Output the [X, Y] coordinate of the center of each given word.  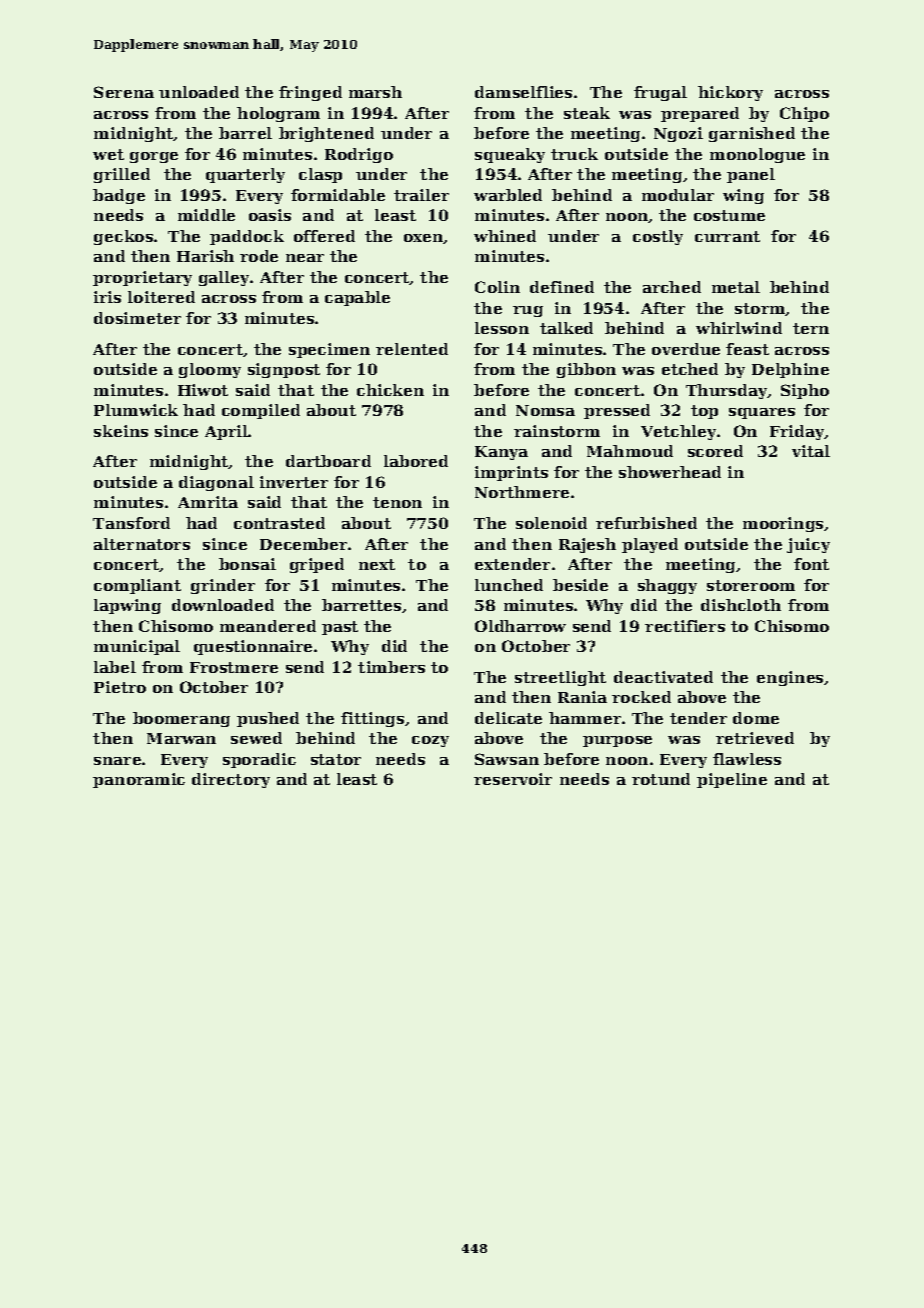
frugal [660, 93]
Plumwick [136, 410]
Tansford [131, 523]
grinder [223, 586]
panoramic [139, 780]
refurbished [646, 523]
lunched [509, 585]
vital [811, 451]
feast [747, 349]
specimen [329, 350]
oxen [424, 239]
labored [416, 461]
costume [729, 215]
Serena [124, 92]
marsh [375, 92]
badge [119, 196]
